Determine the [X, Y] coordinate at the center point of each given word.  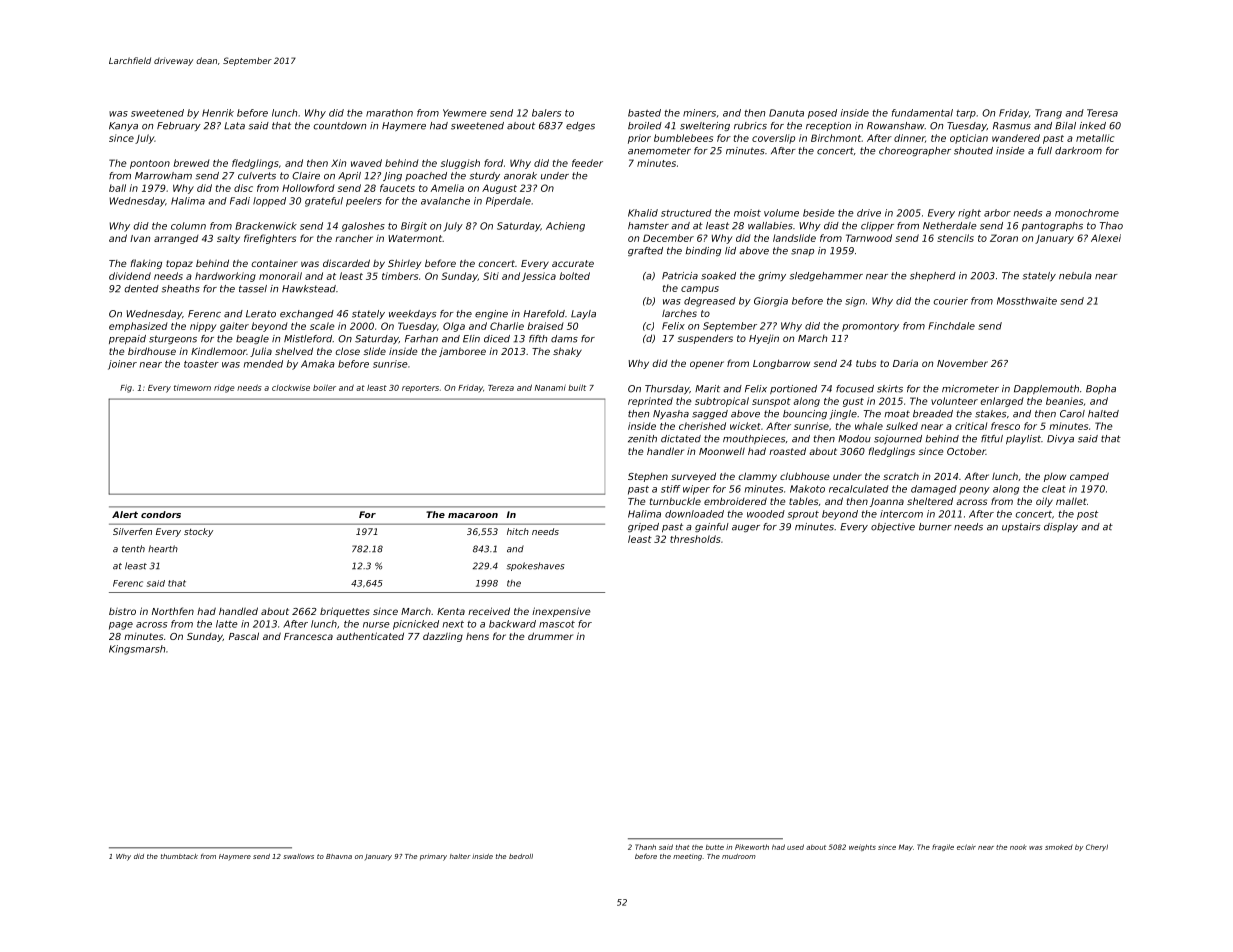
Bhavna [339, 856]
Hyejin [764, 339]
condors [161, 514]
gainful [712, 527]
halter [460, 856]
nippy [203, 327]
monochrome [1087, 213]
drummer [550, 636]
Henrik [218, 113]
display [1061, 527]
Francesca [308, 636]
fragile [943, 847]
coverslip [773, 139]
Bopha [1101, 389]
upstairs [1021, 527]
